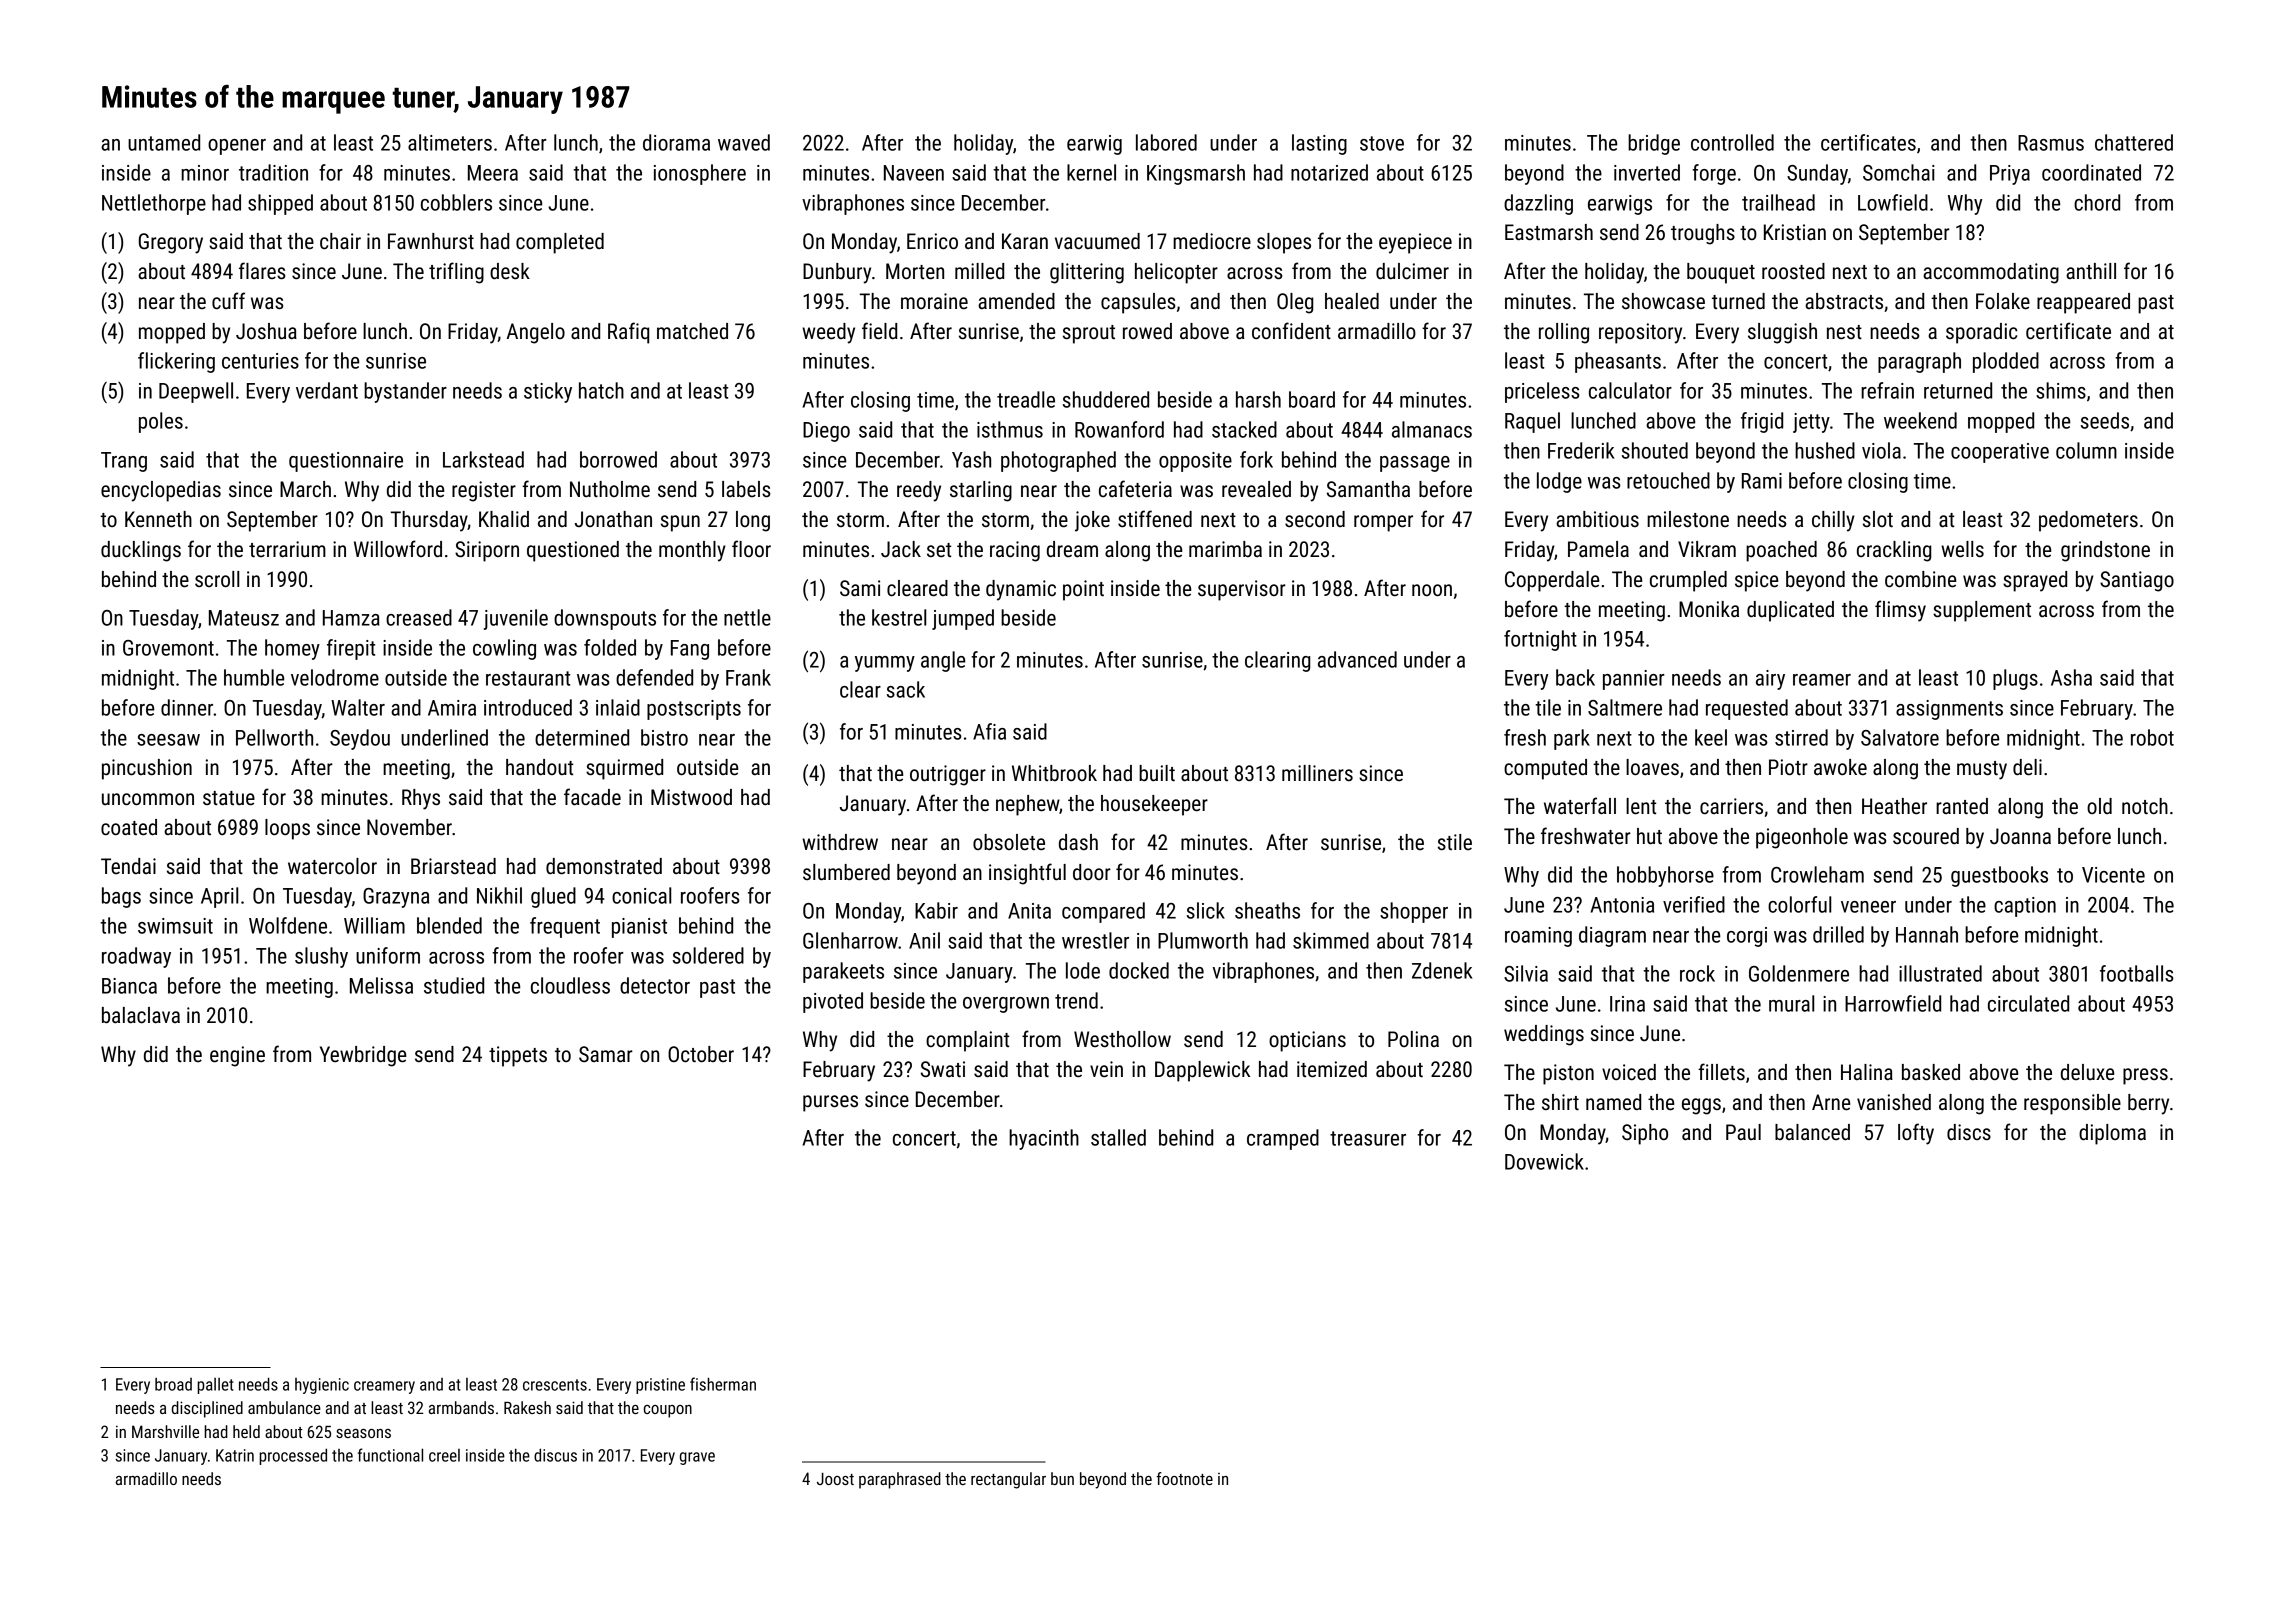  I want to click on Santiago, so click(2137, 581).
